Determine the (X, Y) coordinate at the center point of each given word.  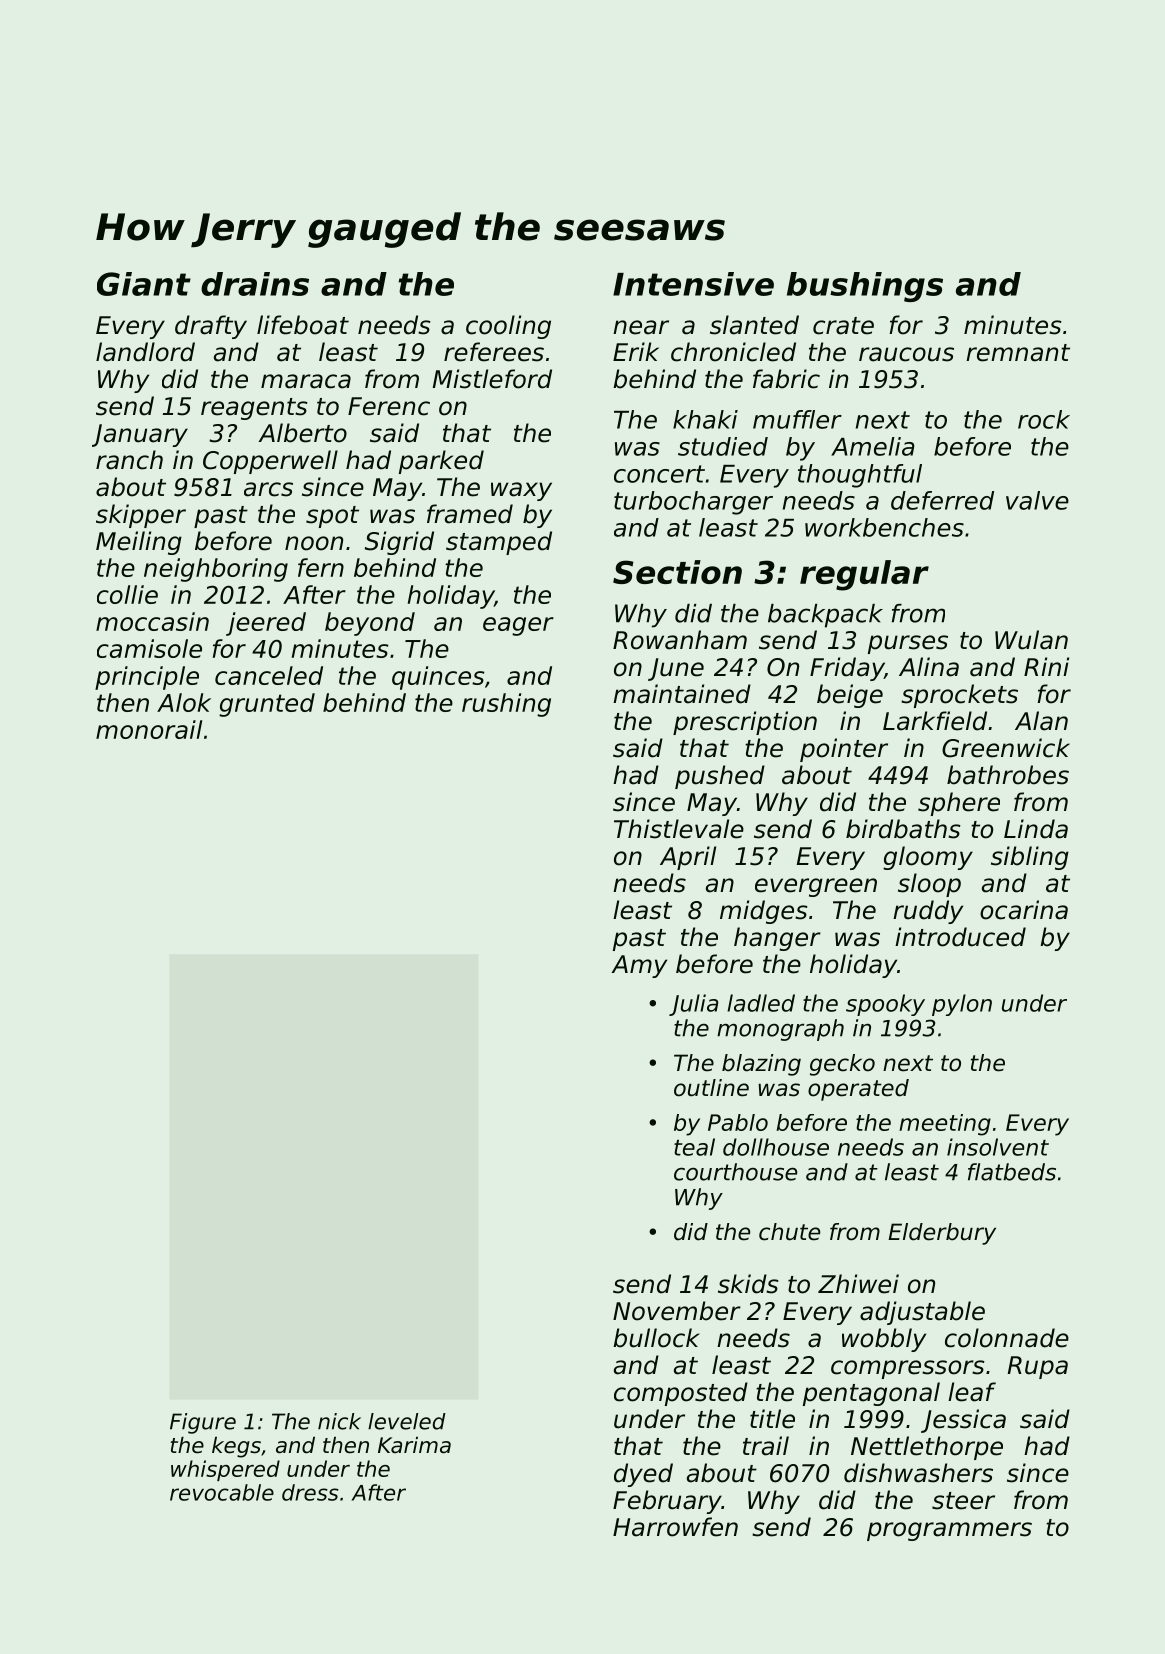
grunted (267, 705)
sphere (959, 804)
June (676, 669)
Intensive (693, 284)
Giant (144, 284)
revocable (222, 1492)
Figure (203, 1423)
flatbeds (1012, 1172)
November (677, 1311)
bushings (865, 287)
